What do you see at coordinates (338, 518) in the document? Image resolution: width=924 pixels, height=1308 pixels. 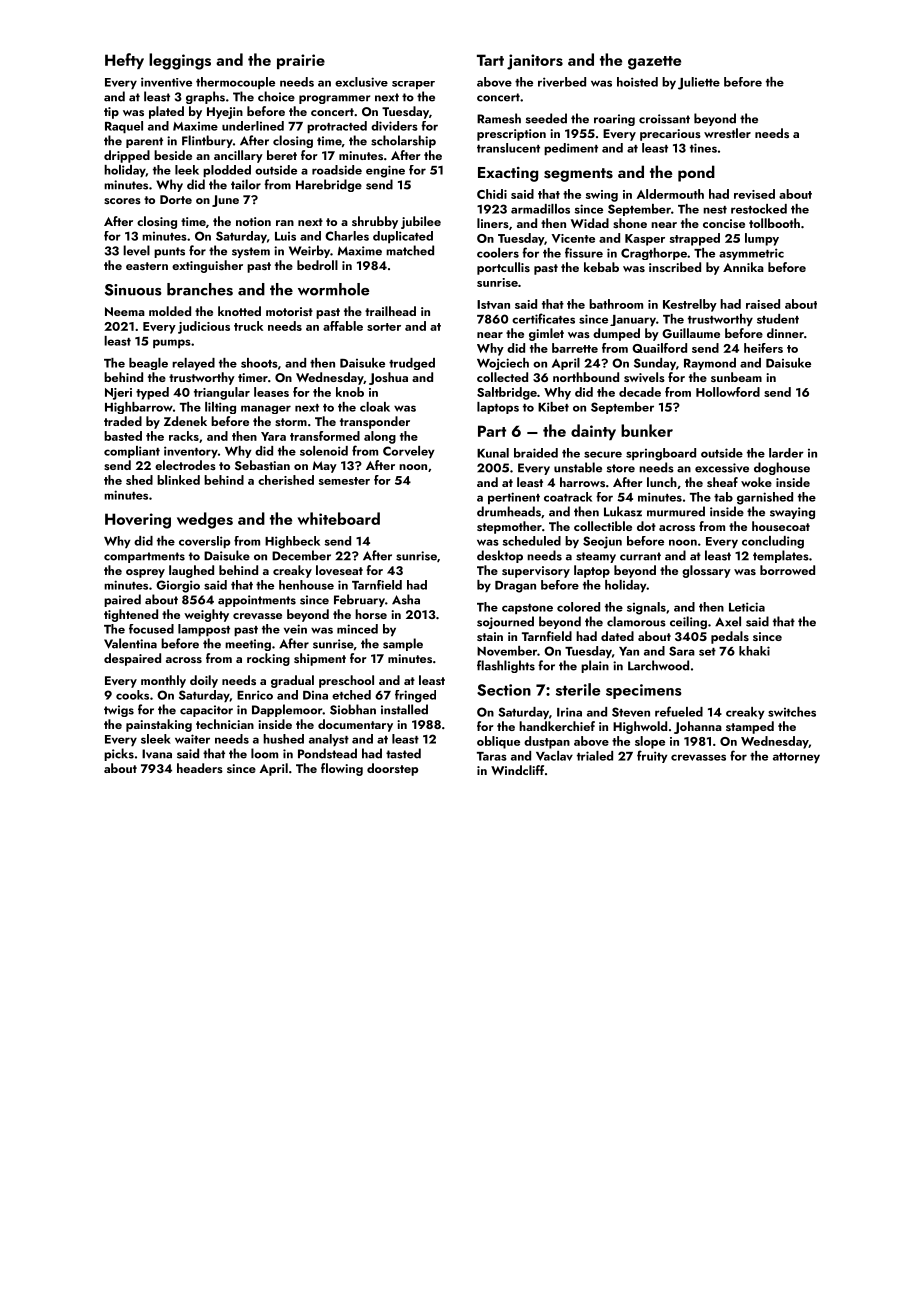 I see `whiteboard` at bounding box center [338, 518].
